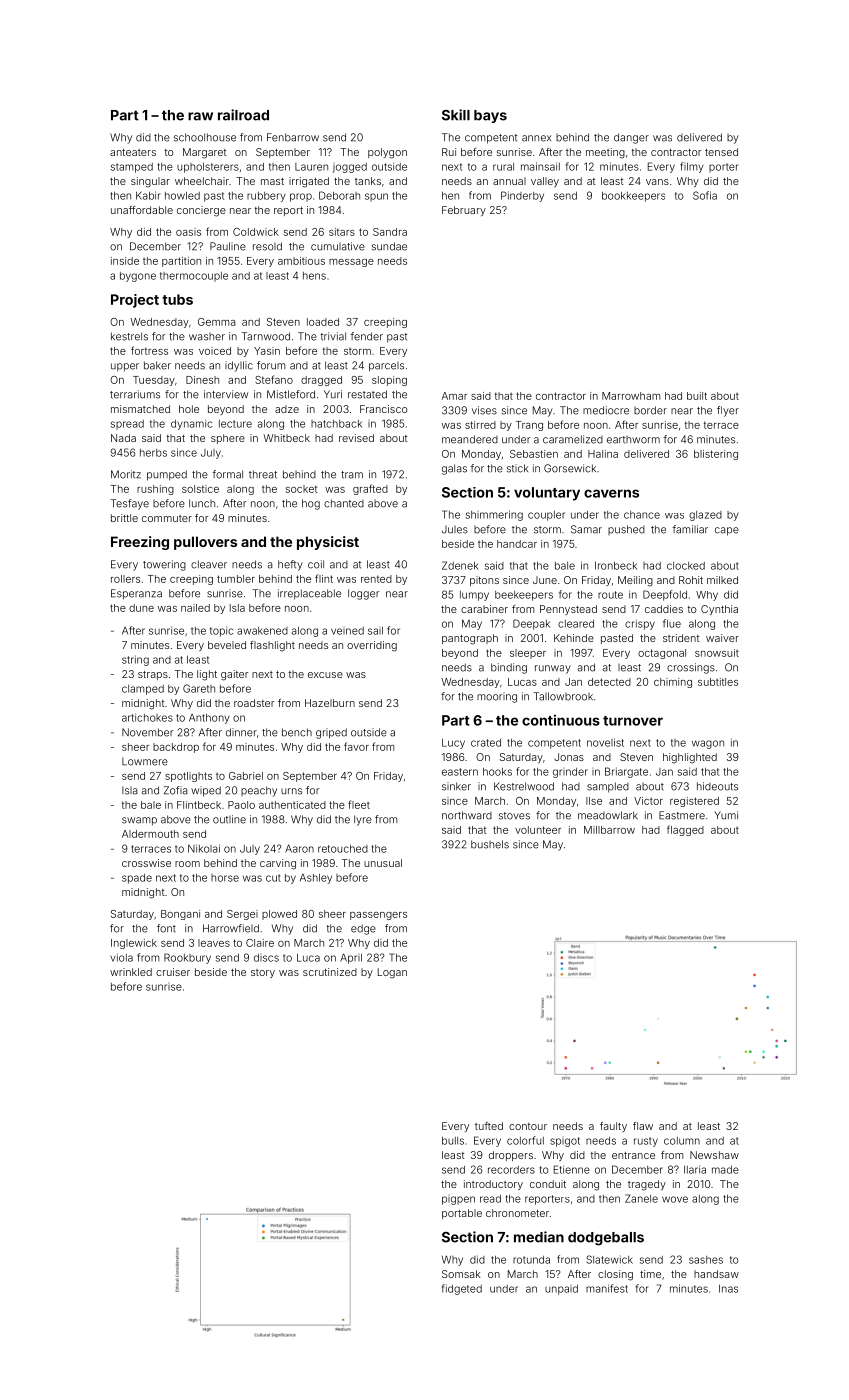 This document has width=849, height=1400. I want to click on railroad, so click(243, 115).
